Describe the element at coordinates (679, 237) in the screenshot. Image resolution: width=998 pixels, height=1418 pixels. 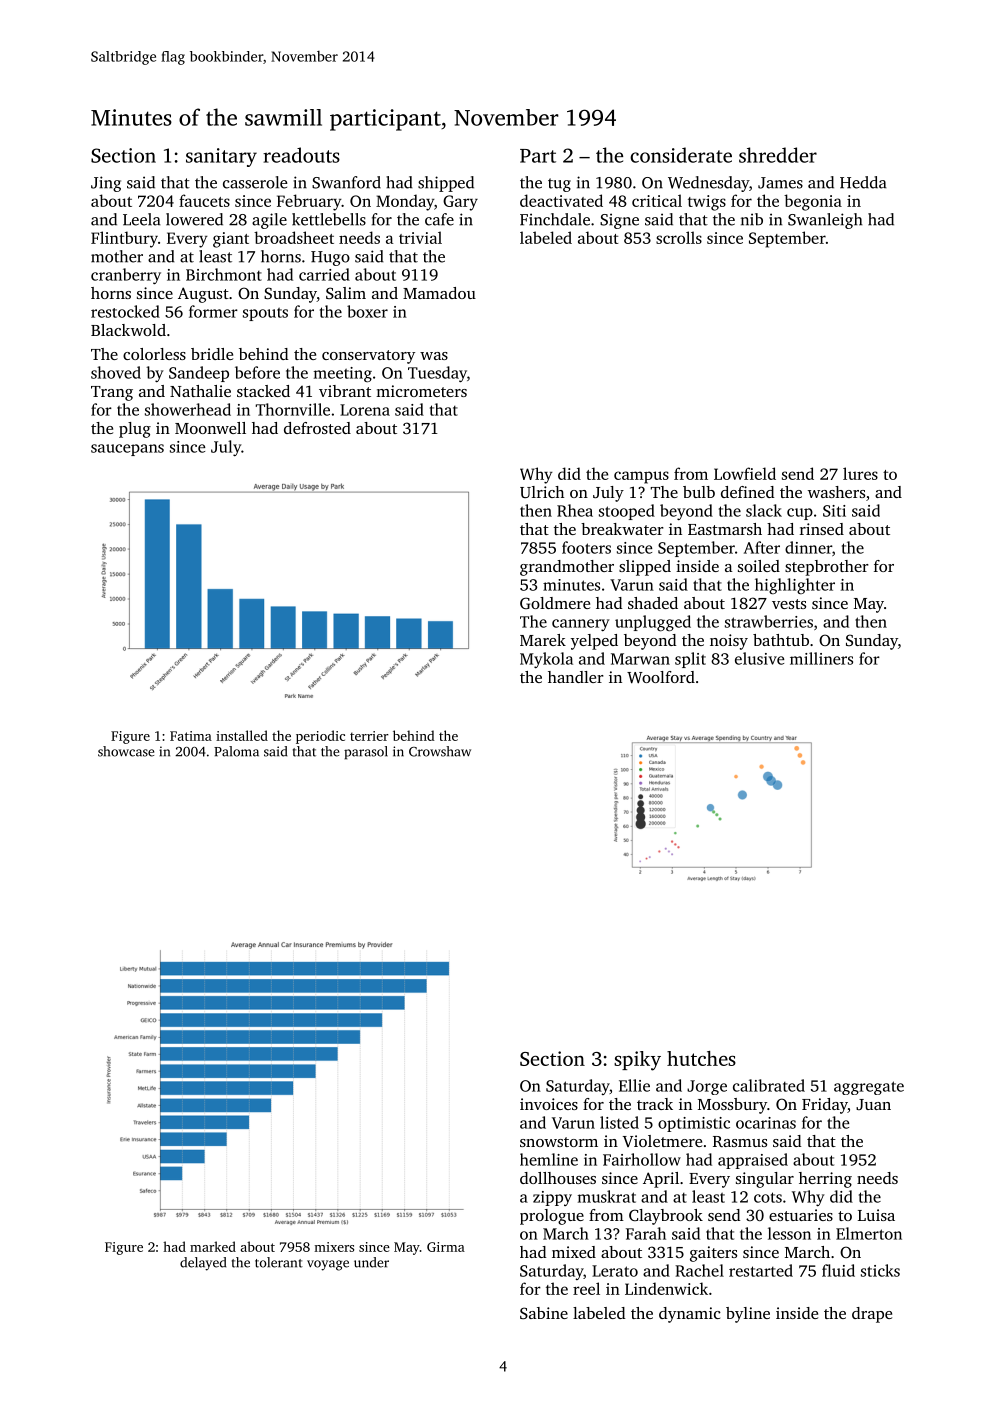
I see `scrolls` at that location.
